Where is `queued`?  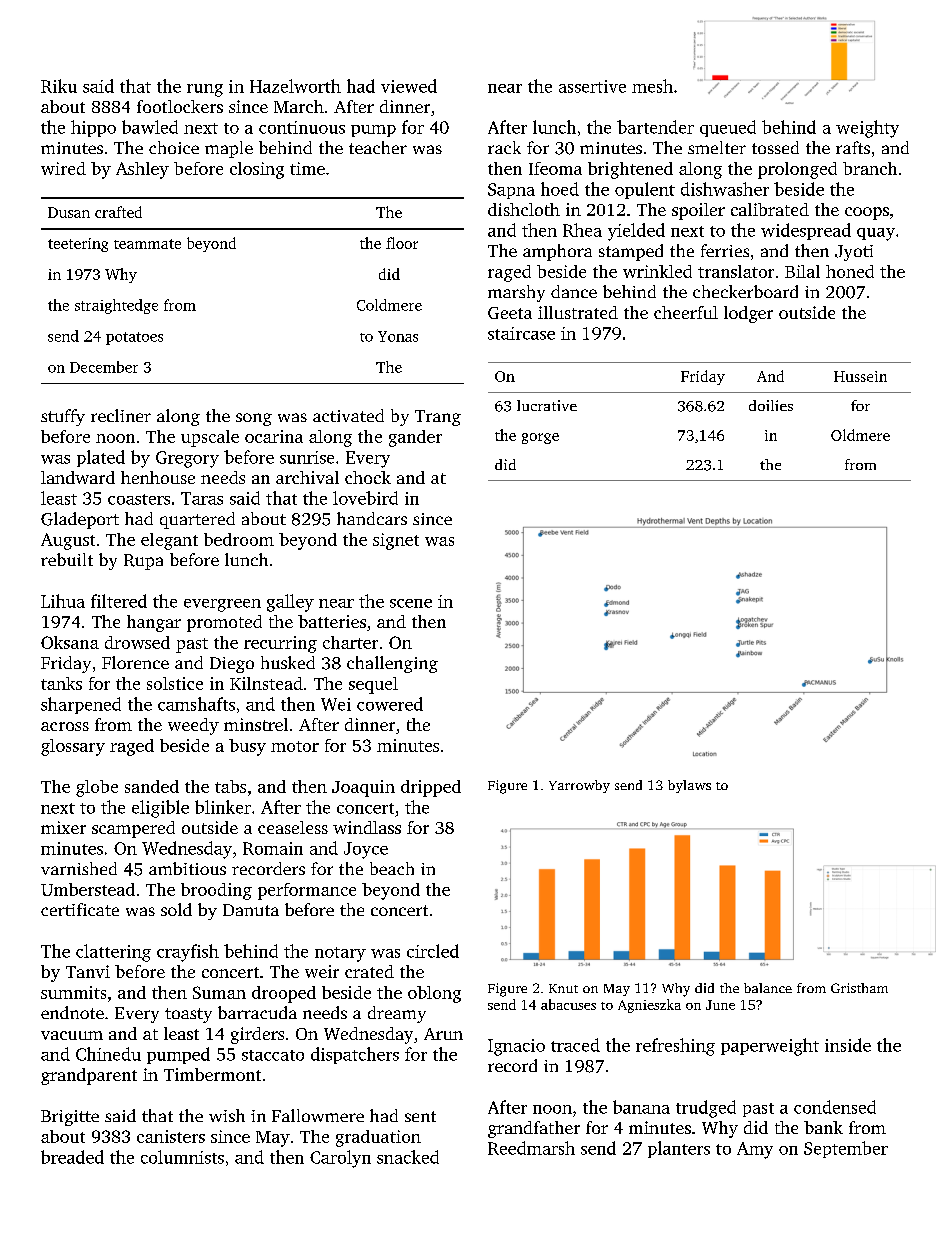
queued is located at coordinates (728, 128).
